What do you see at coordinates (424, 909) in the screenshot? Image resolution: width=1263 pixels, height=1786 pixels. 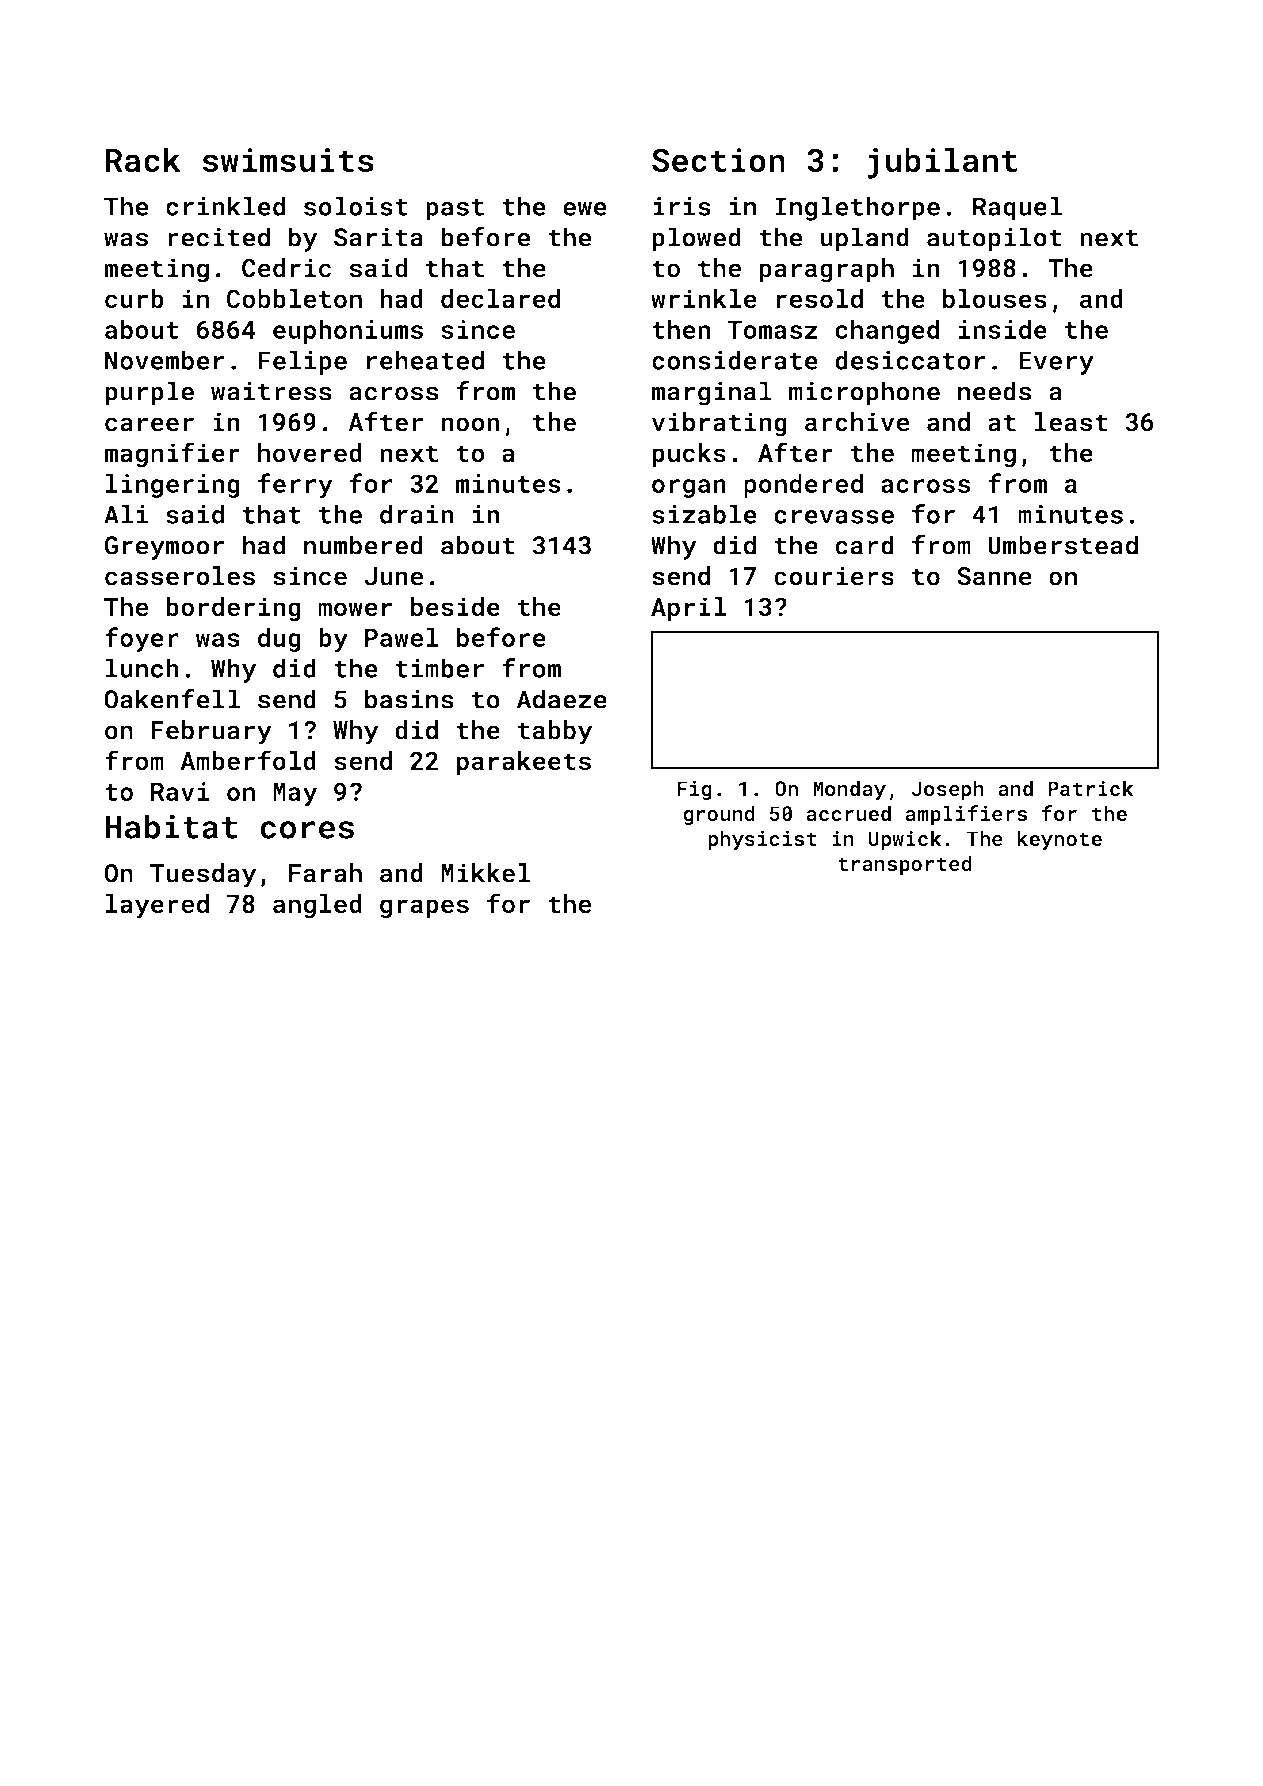 I see `grapes` at bounding box center [424, 909].
